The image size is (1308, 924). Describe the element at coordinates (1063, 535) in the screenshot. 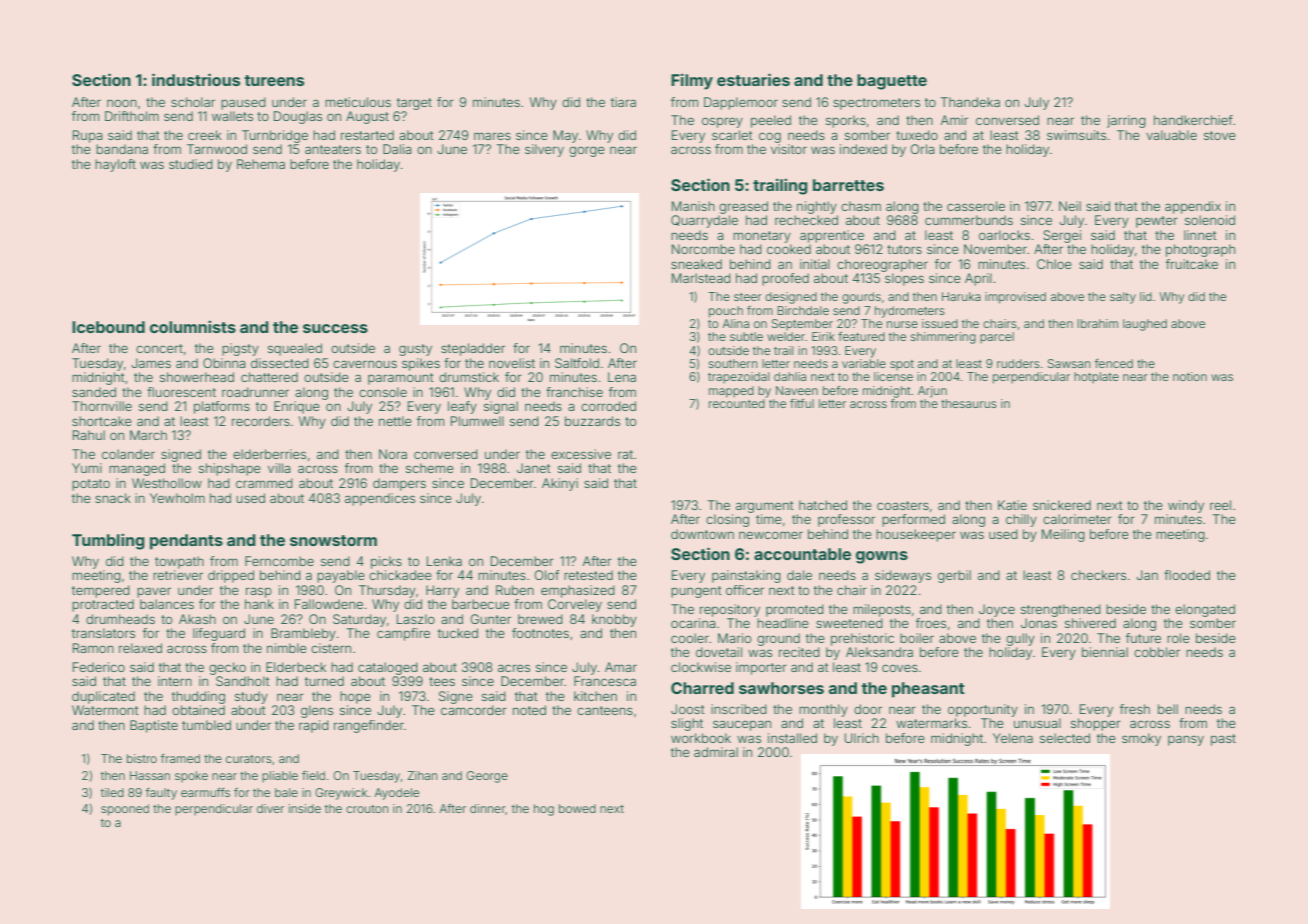

I see `Meiling` at that location.
